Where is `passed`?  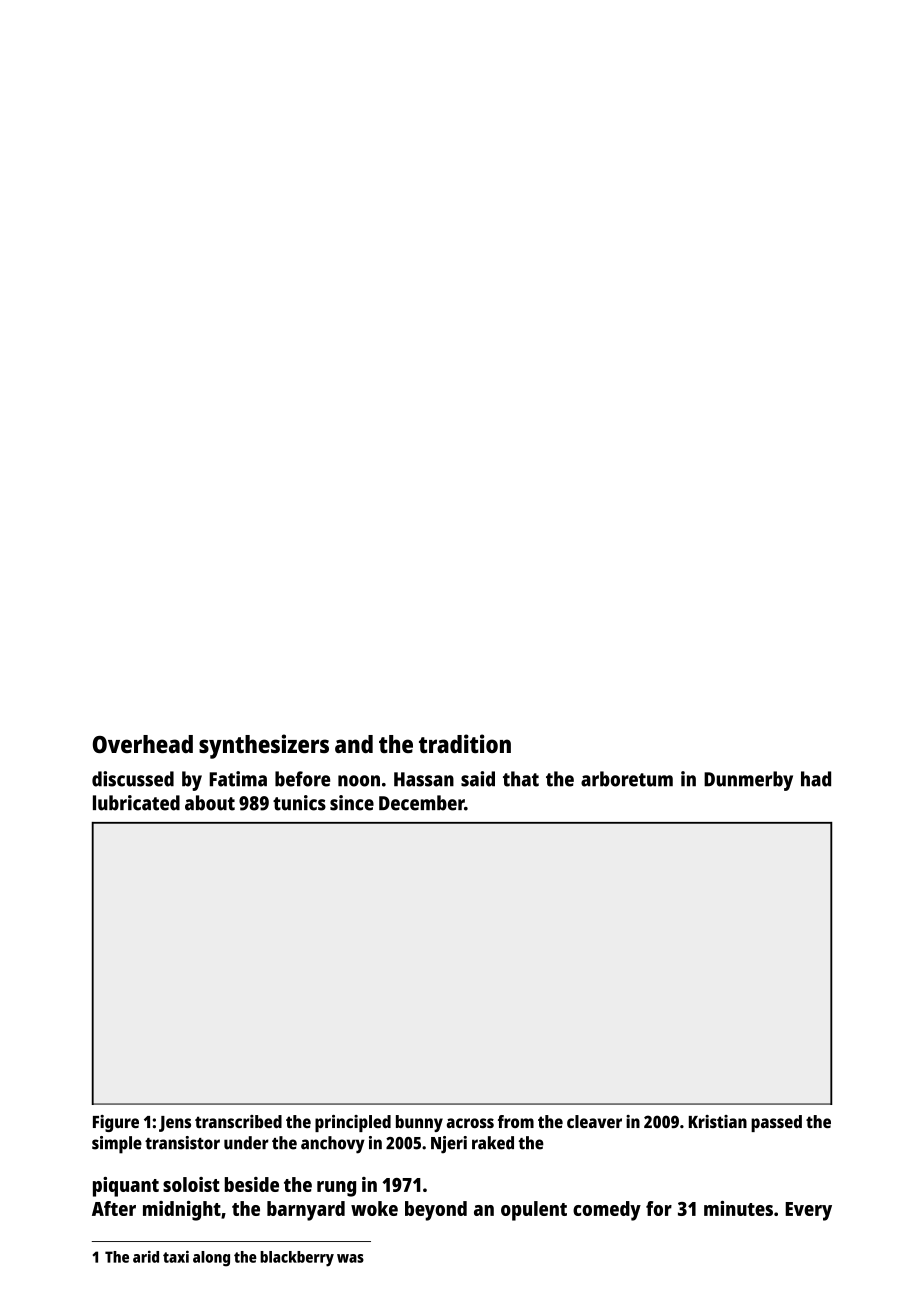
passed is located at coordinates (776, 1123).
